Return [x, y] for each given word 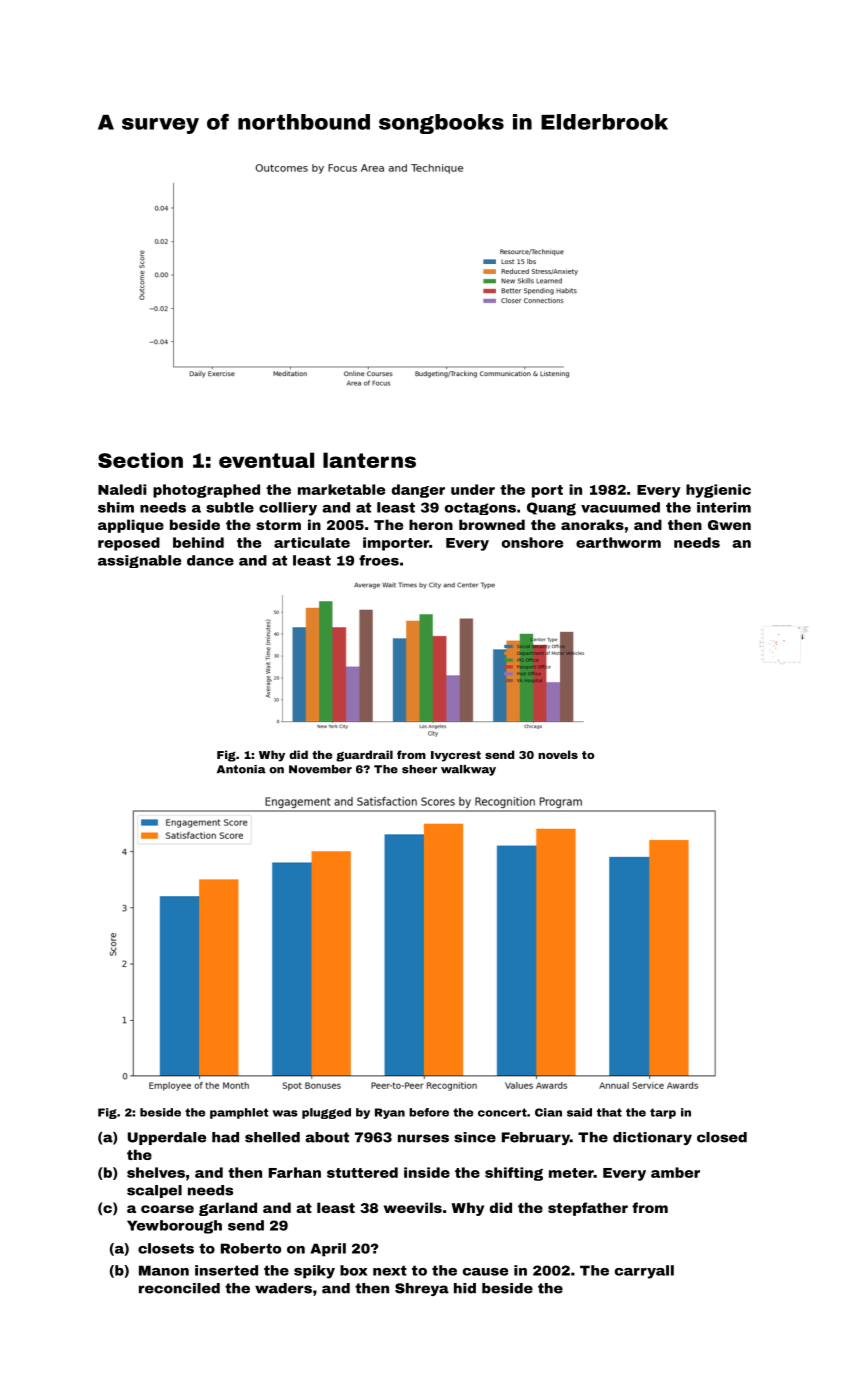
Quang [551, 509]
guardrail [364, 756]
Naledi [122, 489]
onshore [532, 542]
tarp [663, 1113]
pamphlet [239, 1113]
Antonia [241, 769]
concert [502, 1112]
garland [228, 1209]
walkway [468, 770]
